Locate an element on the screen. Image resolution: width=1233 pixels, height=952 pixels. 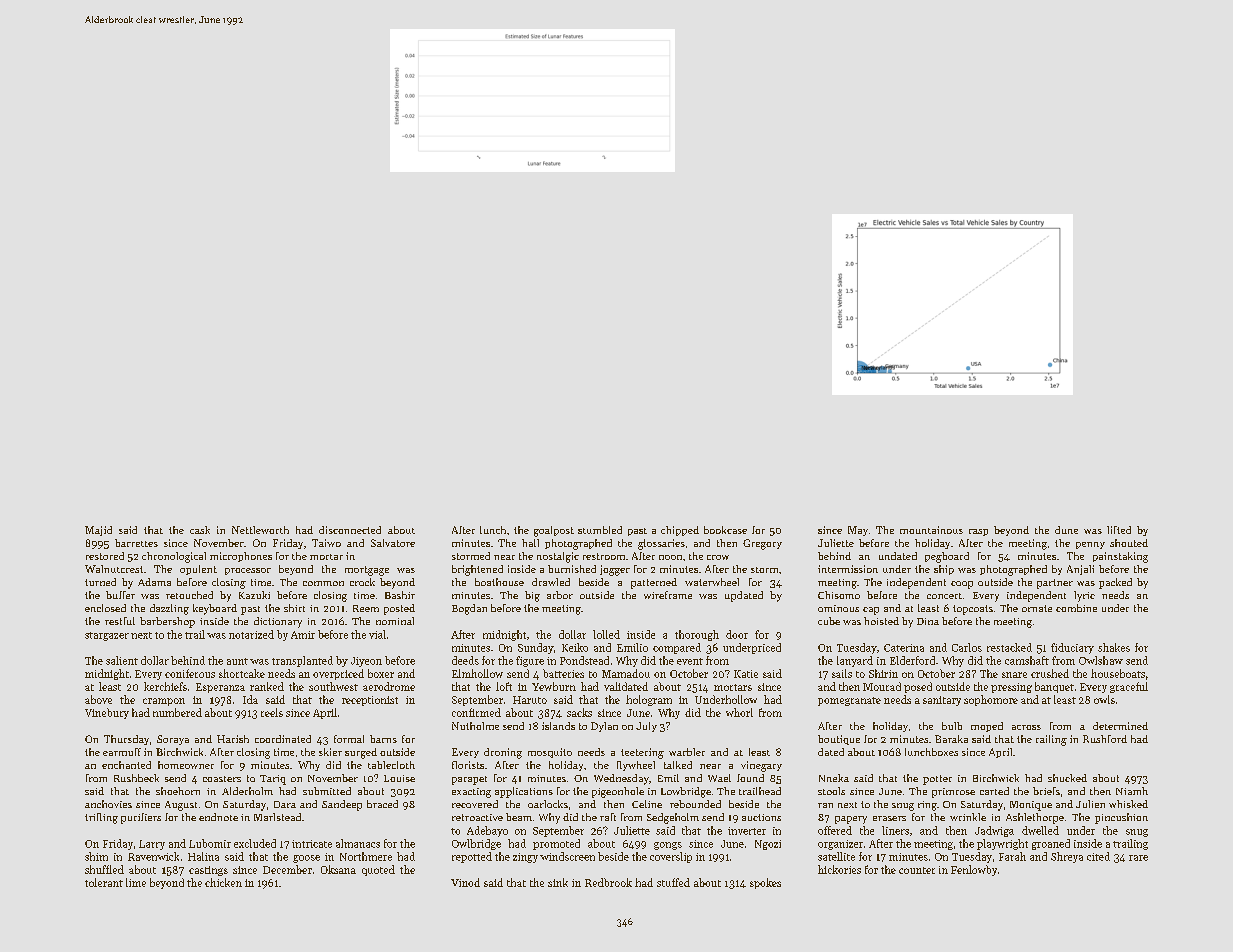
Gregory is located at coordinates (762, 544).
